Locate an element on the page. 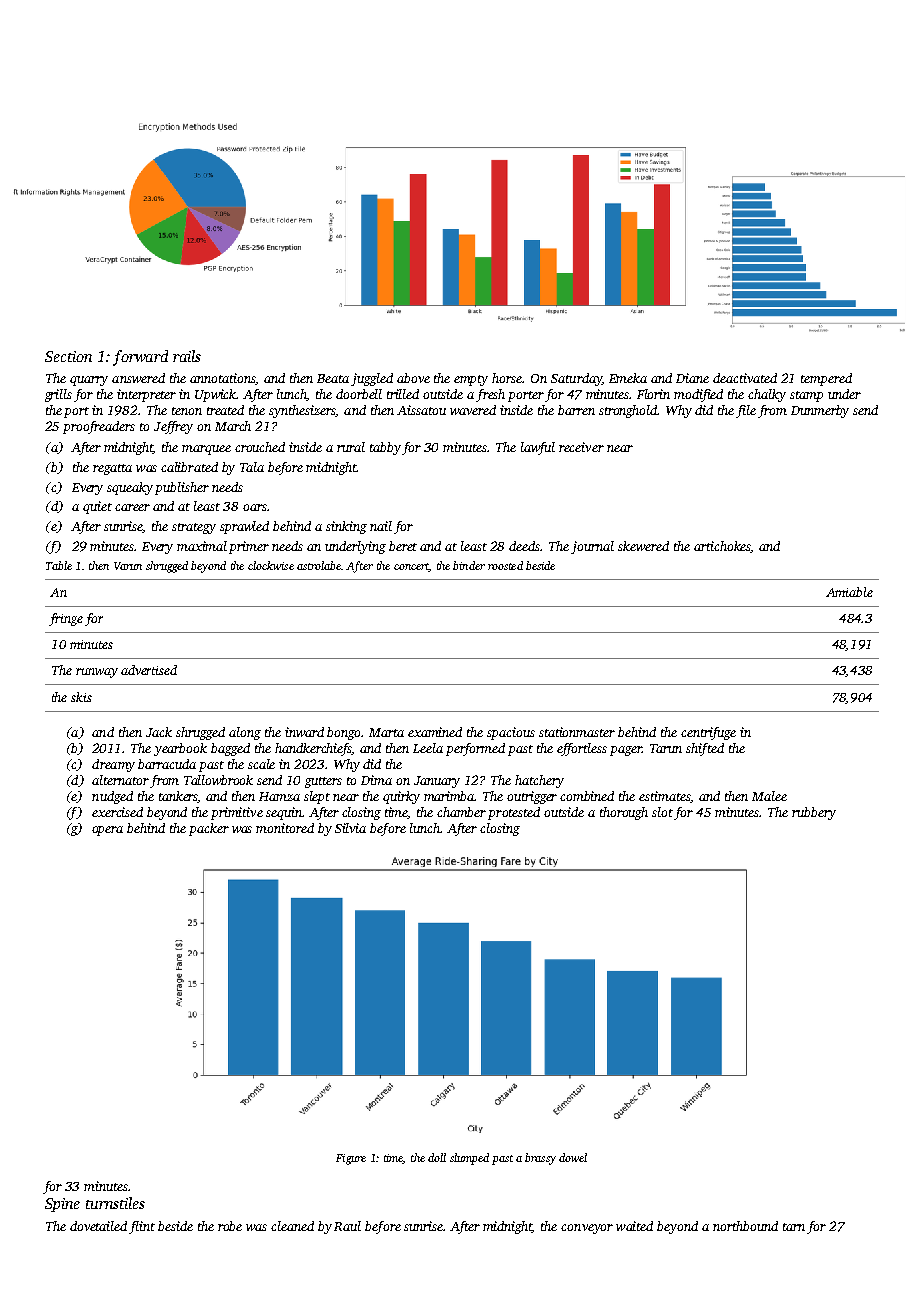 The width and height of the document is (924, 1308). barren is located at coordinates (576, 410).
